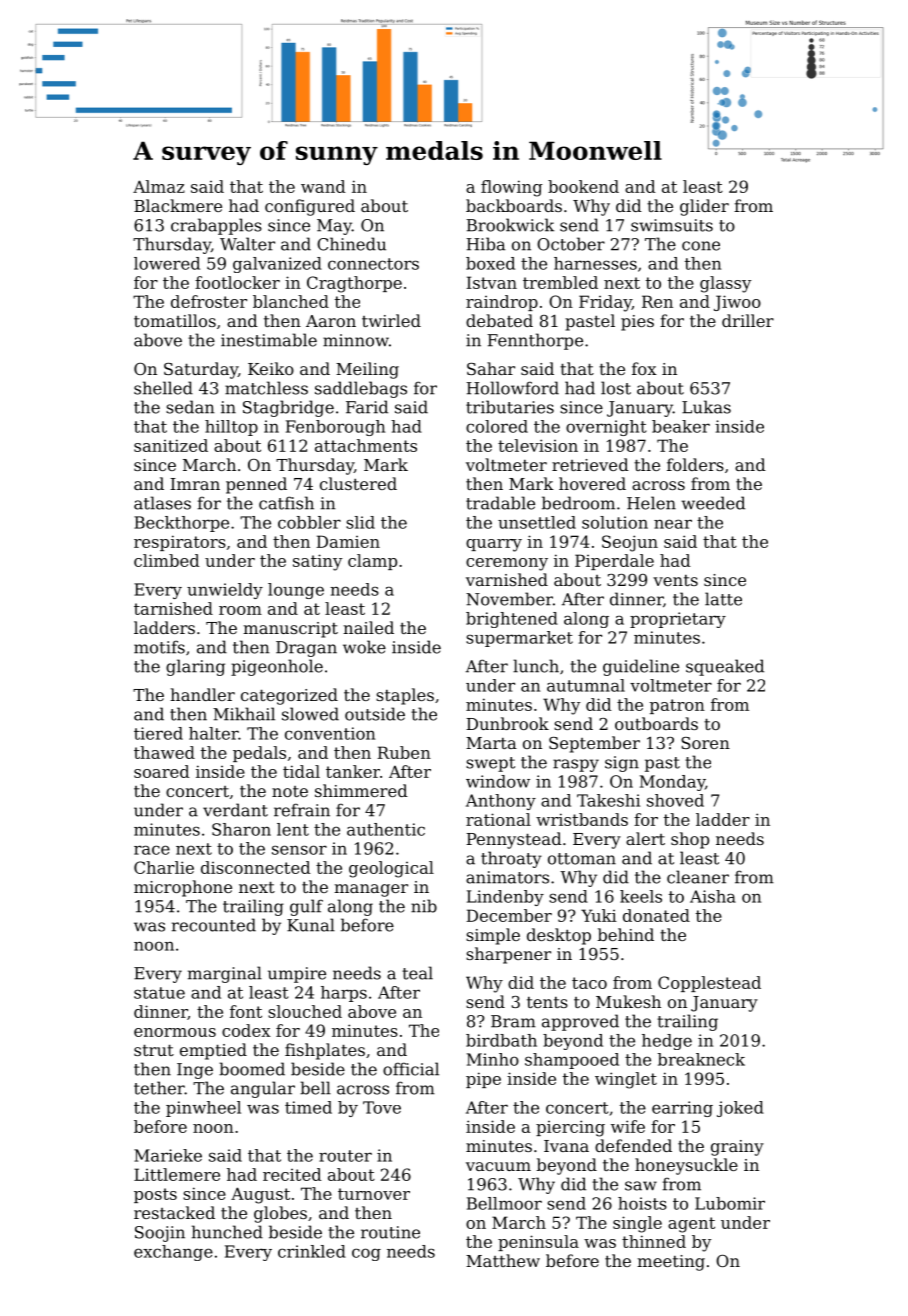  What do you see at coordinates (671, 1263) in the screenshot?
I see `meeting` at bounding box center [671, 1263].
